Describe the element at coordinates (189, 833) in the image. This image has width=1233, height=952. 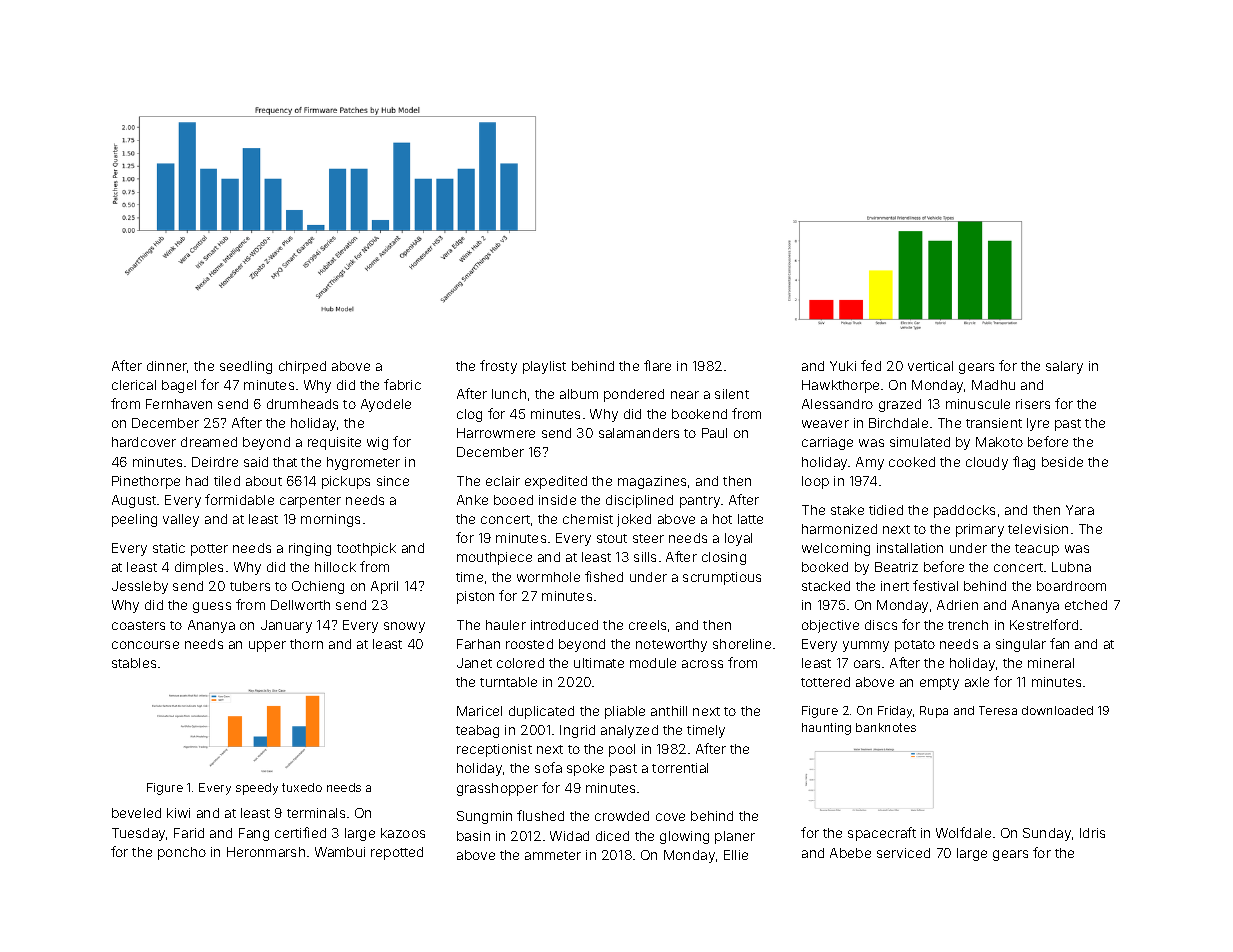
I see `Farid` at that location.
